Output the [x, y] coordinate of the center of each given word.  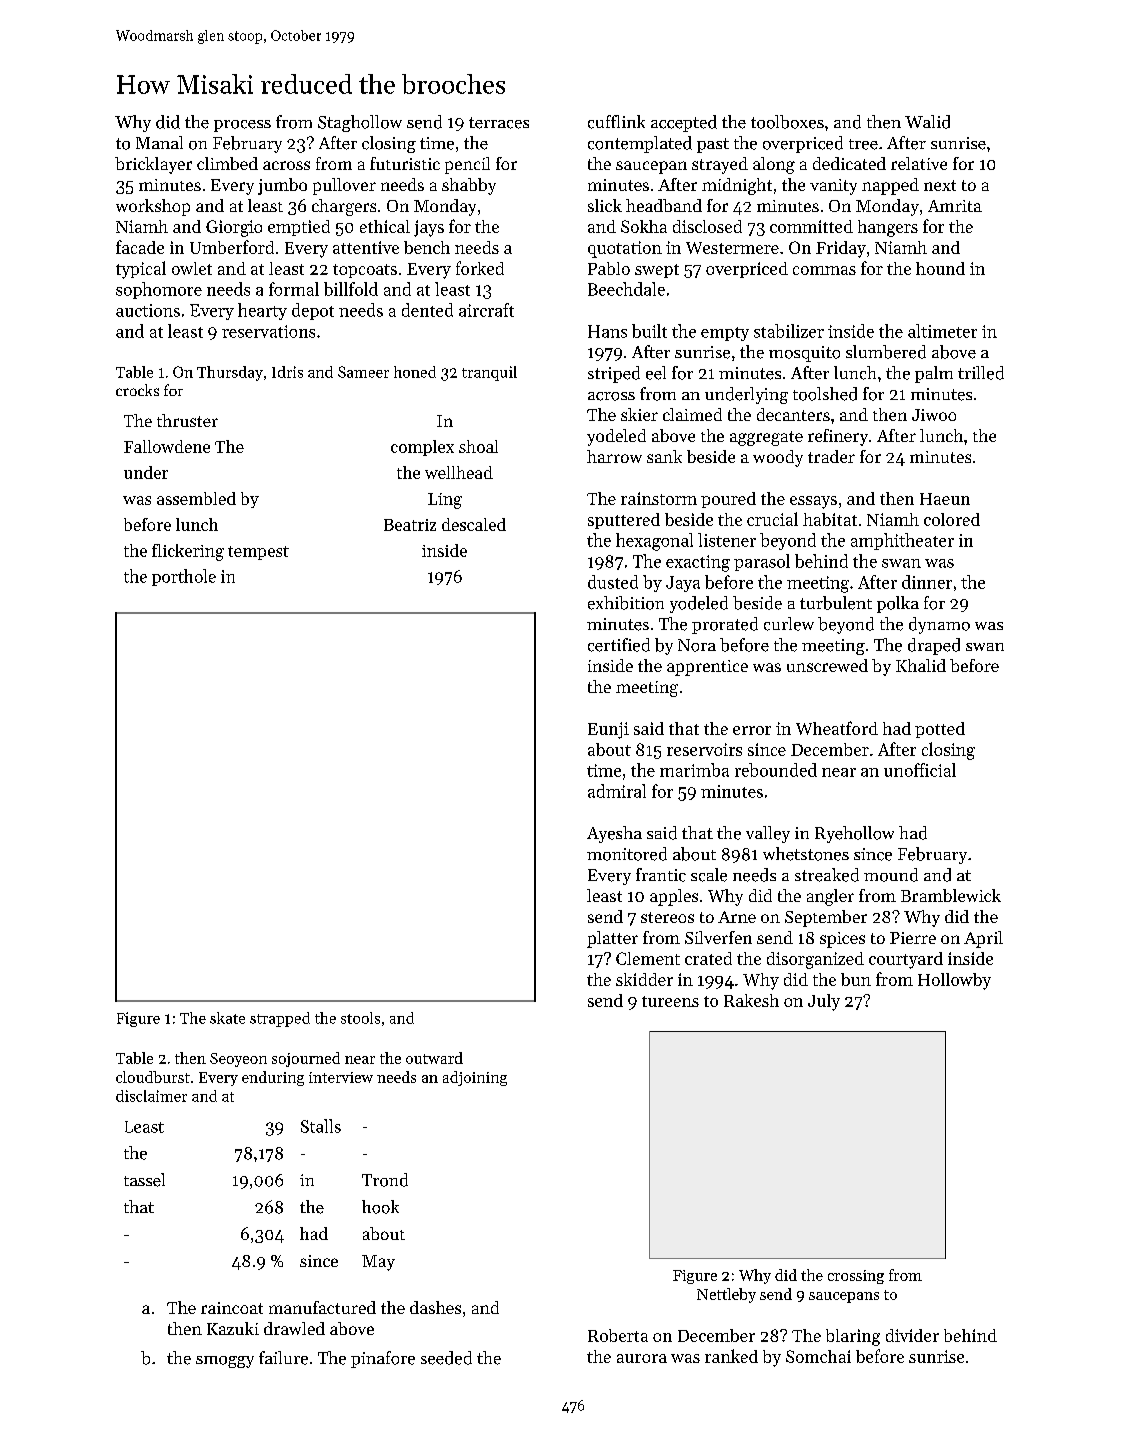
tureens [670, 1001]
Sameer [363, 372]
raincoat [232, 1308]
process [242, 126]
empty [725, 334]
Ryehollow [854, 834]
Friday [841, 249]
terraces [499, 123]
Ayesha [614, 834]
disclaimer [151, 1096]
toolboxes [787, 122]
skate [227, 1018]
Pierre [913, 938]
